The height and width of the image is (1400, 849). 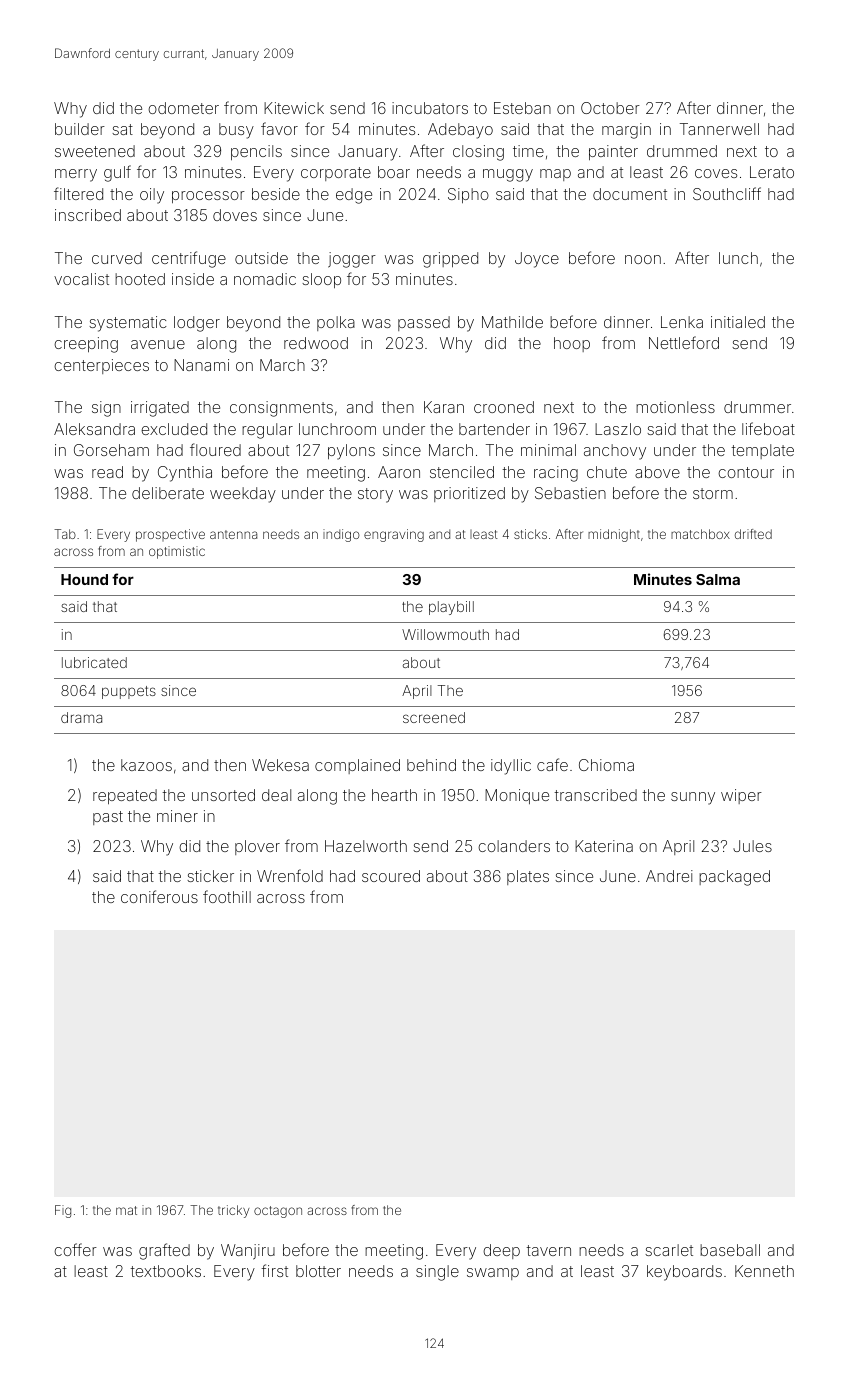 What do you see at coordinates (669, 1250) in the image?
I see `scarlet` at bounding box center [669, 1250].
